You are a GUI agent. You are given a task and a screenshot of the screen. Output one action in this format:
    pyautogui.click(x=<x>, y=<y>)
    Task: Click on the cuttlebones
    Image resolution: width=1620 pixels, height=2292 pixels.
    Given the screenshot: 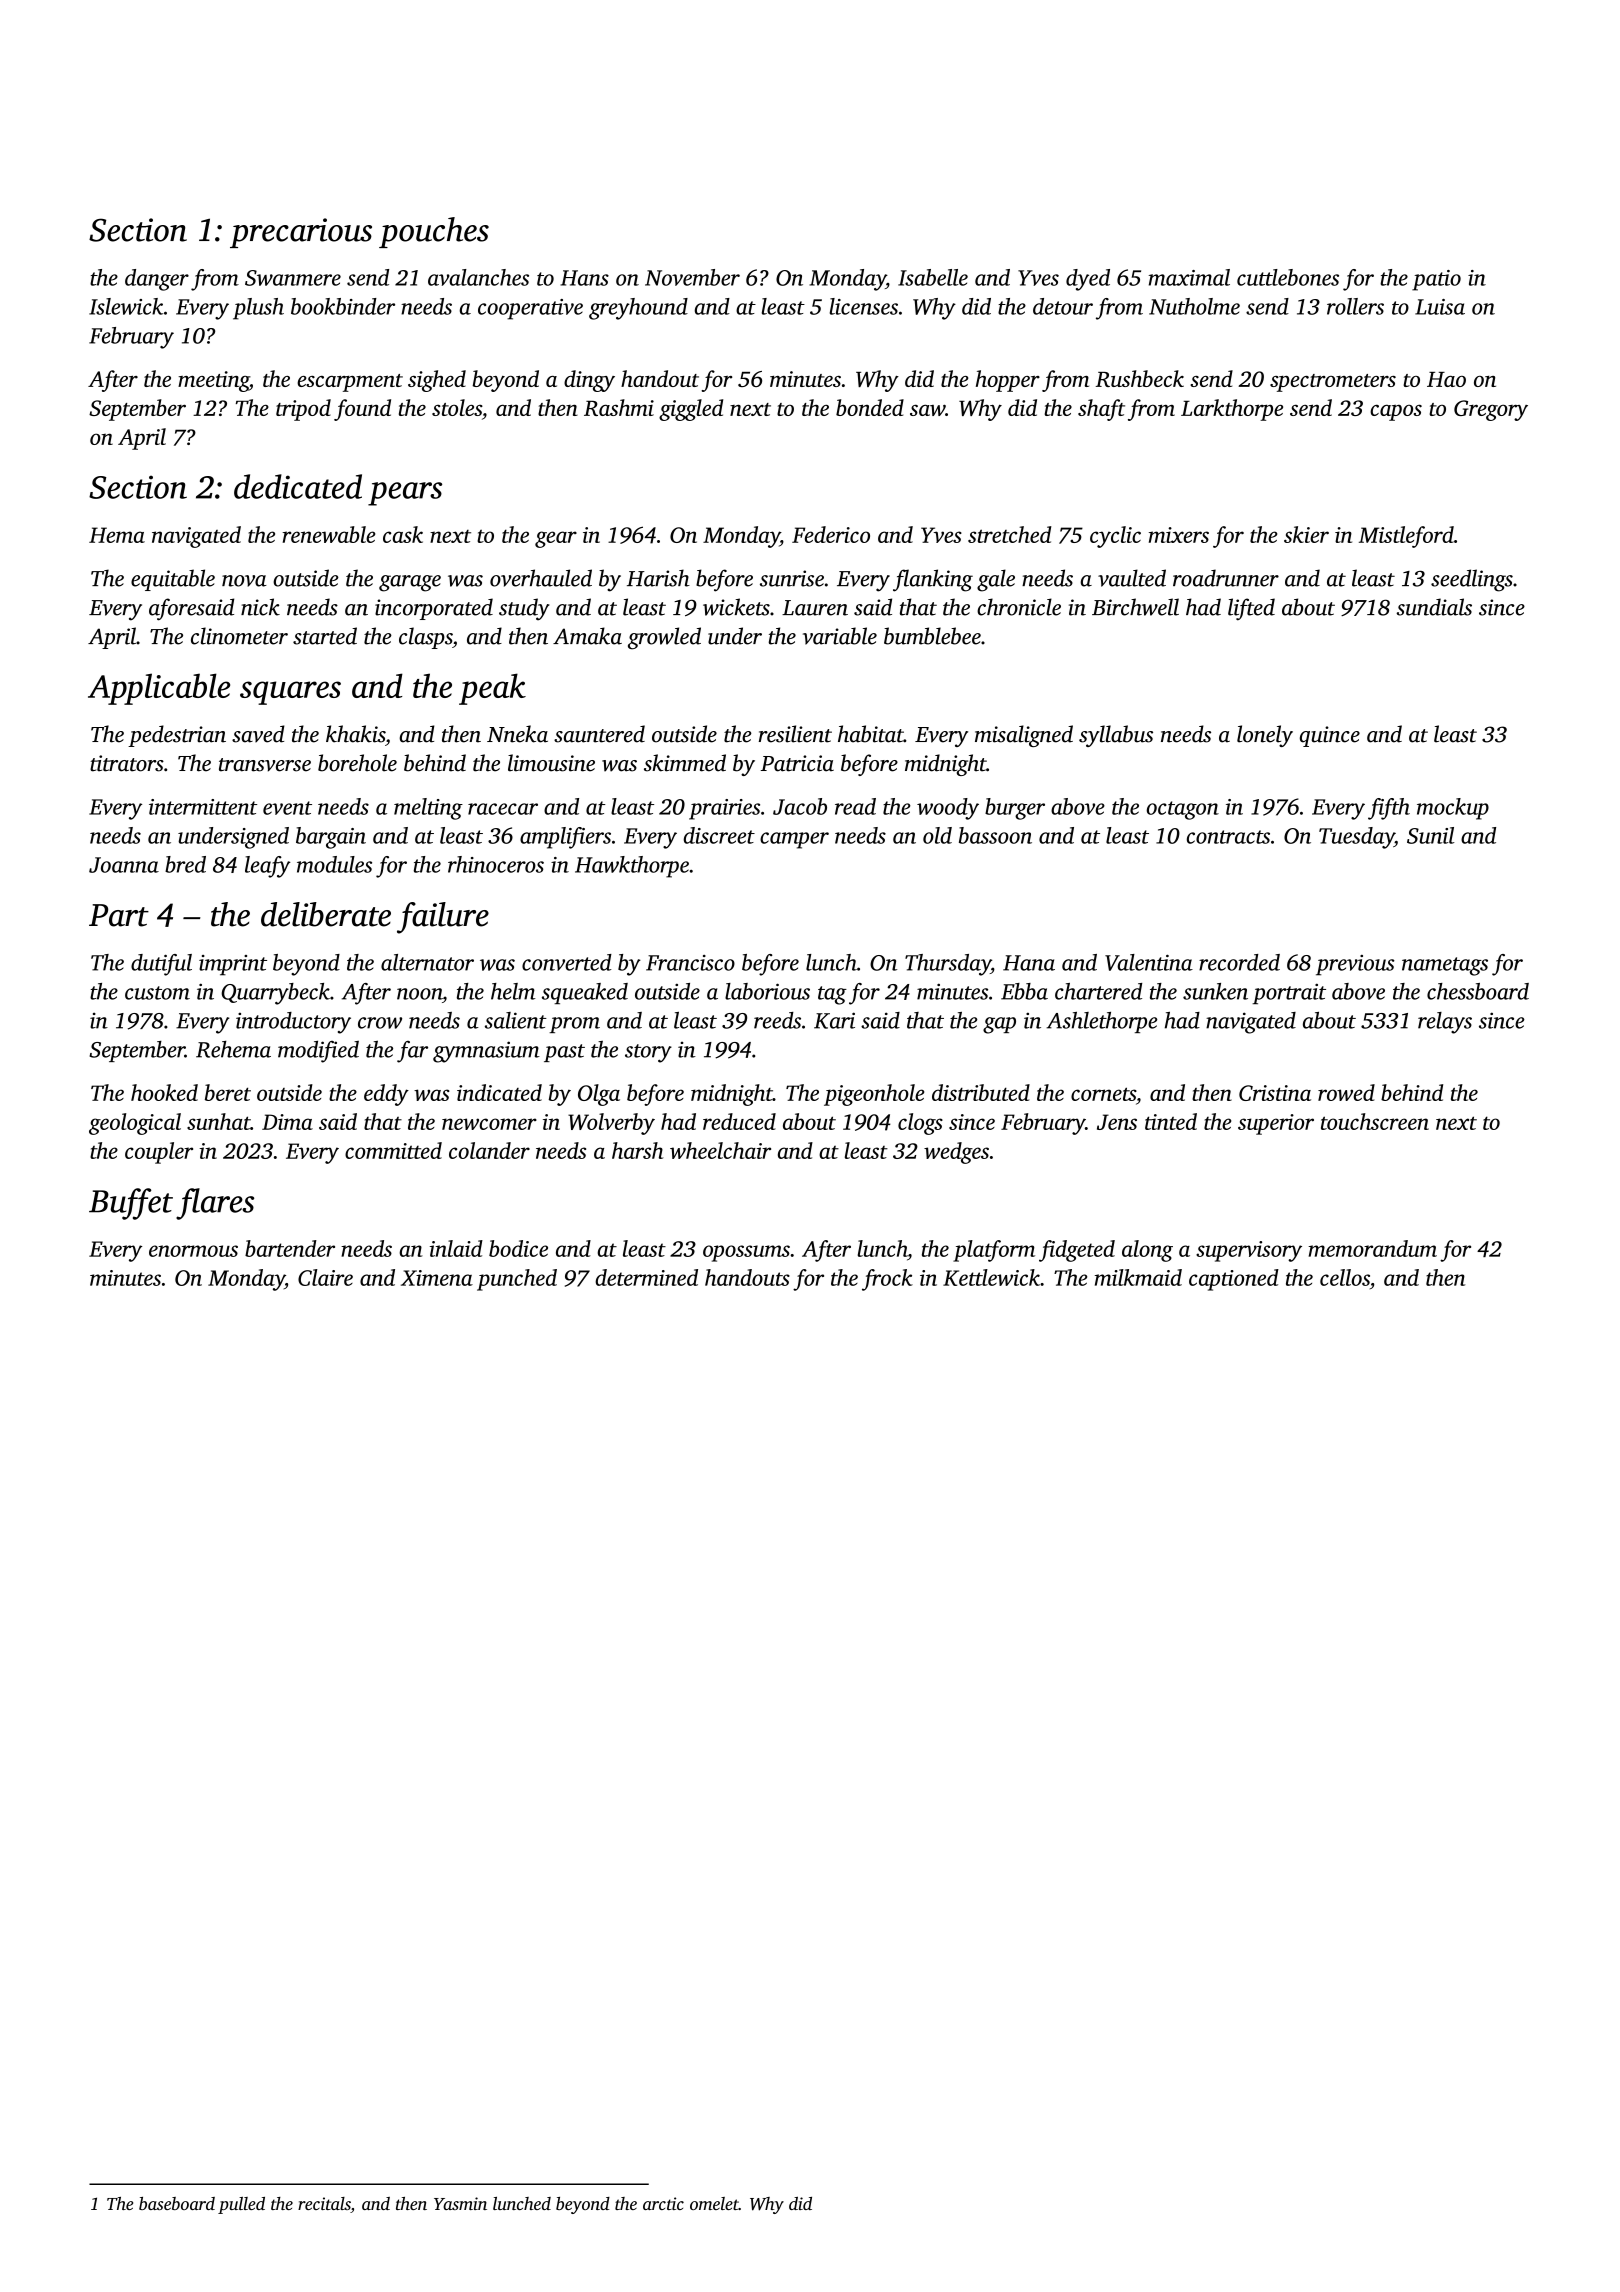 What is the action you would take?
    pyautogui.click(x=1288, y=277)
